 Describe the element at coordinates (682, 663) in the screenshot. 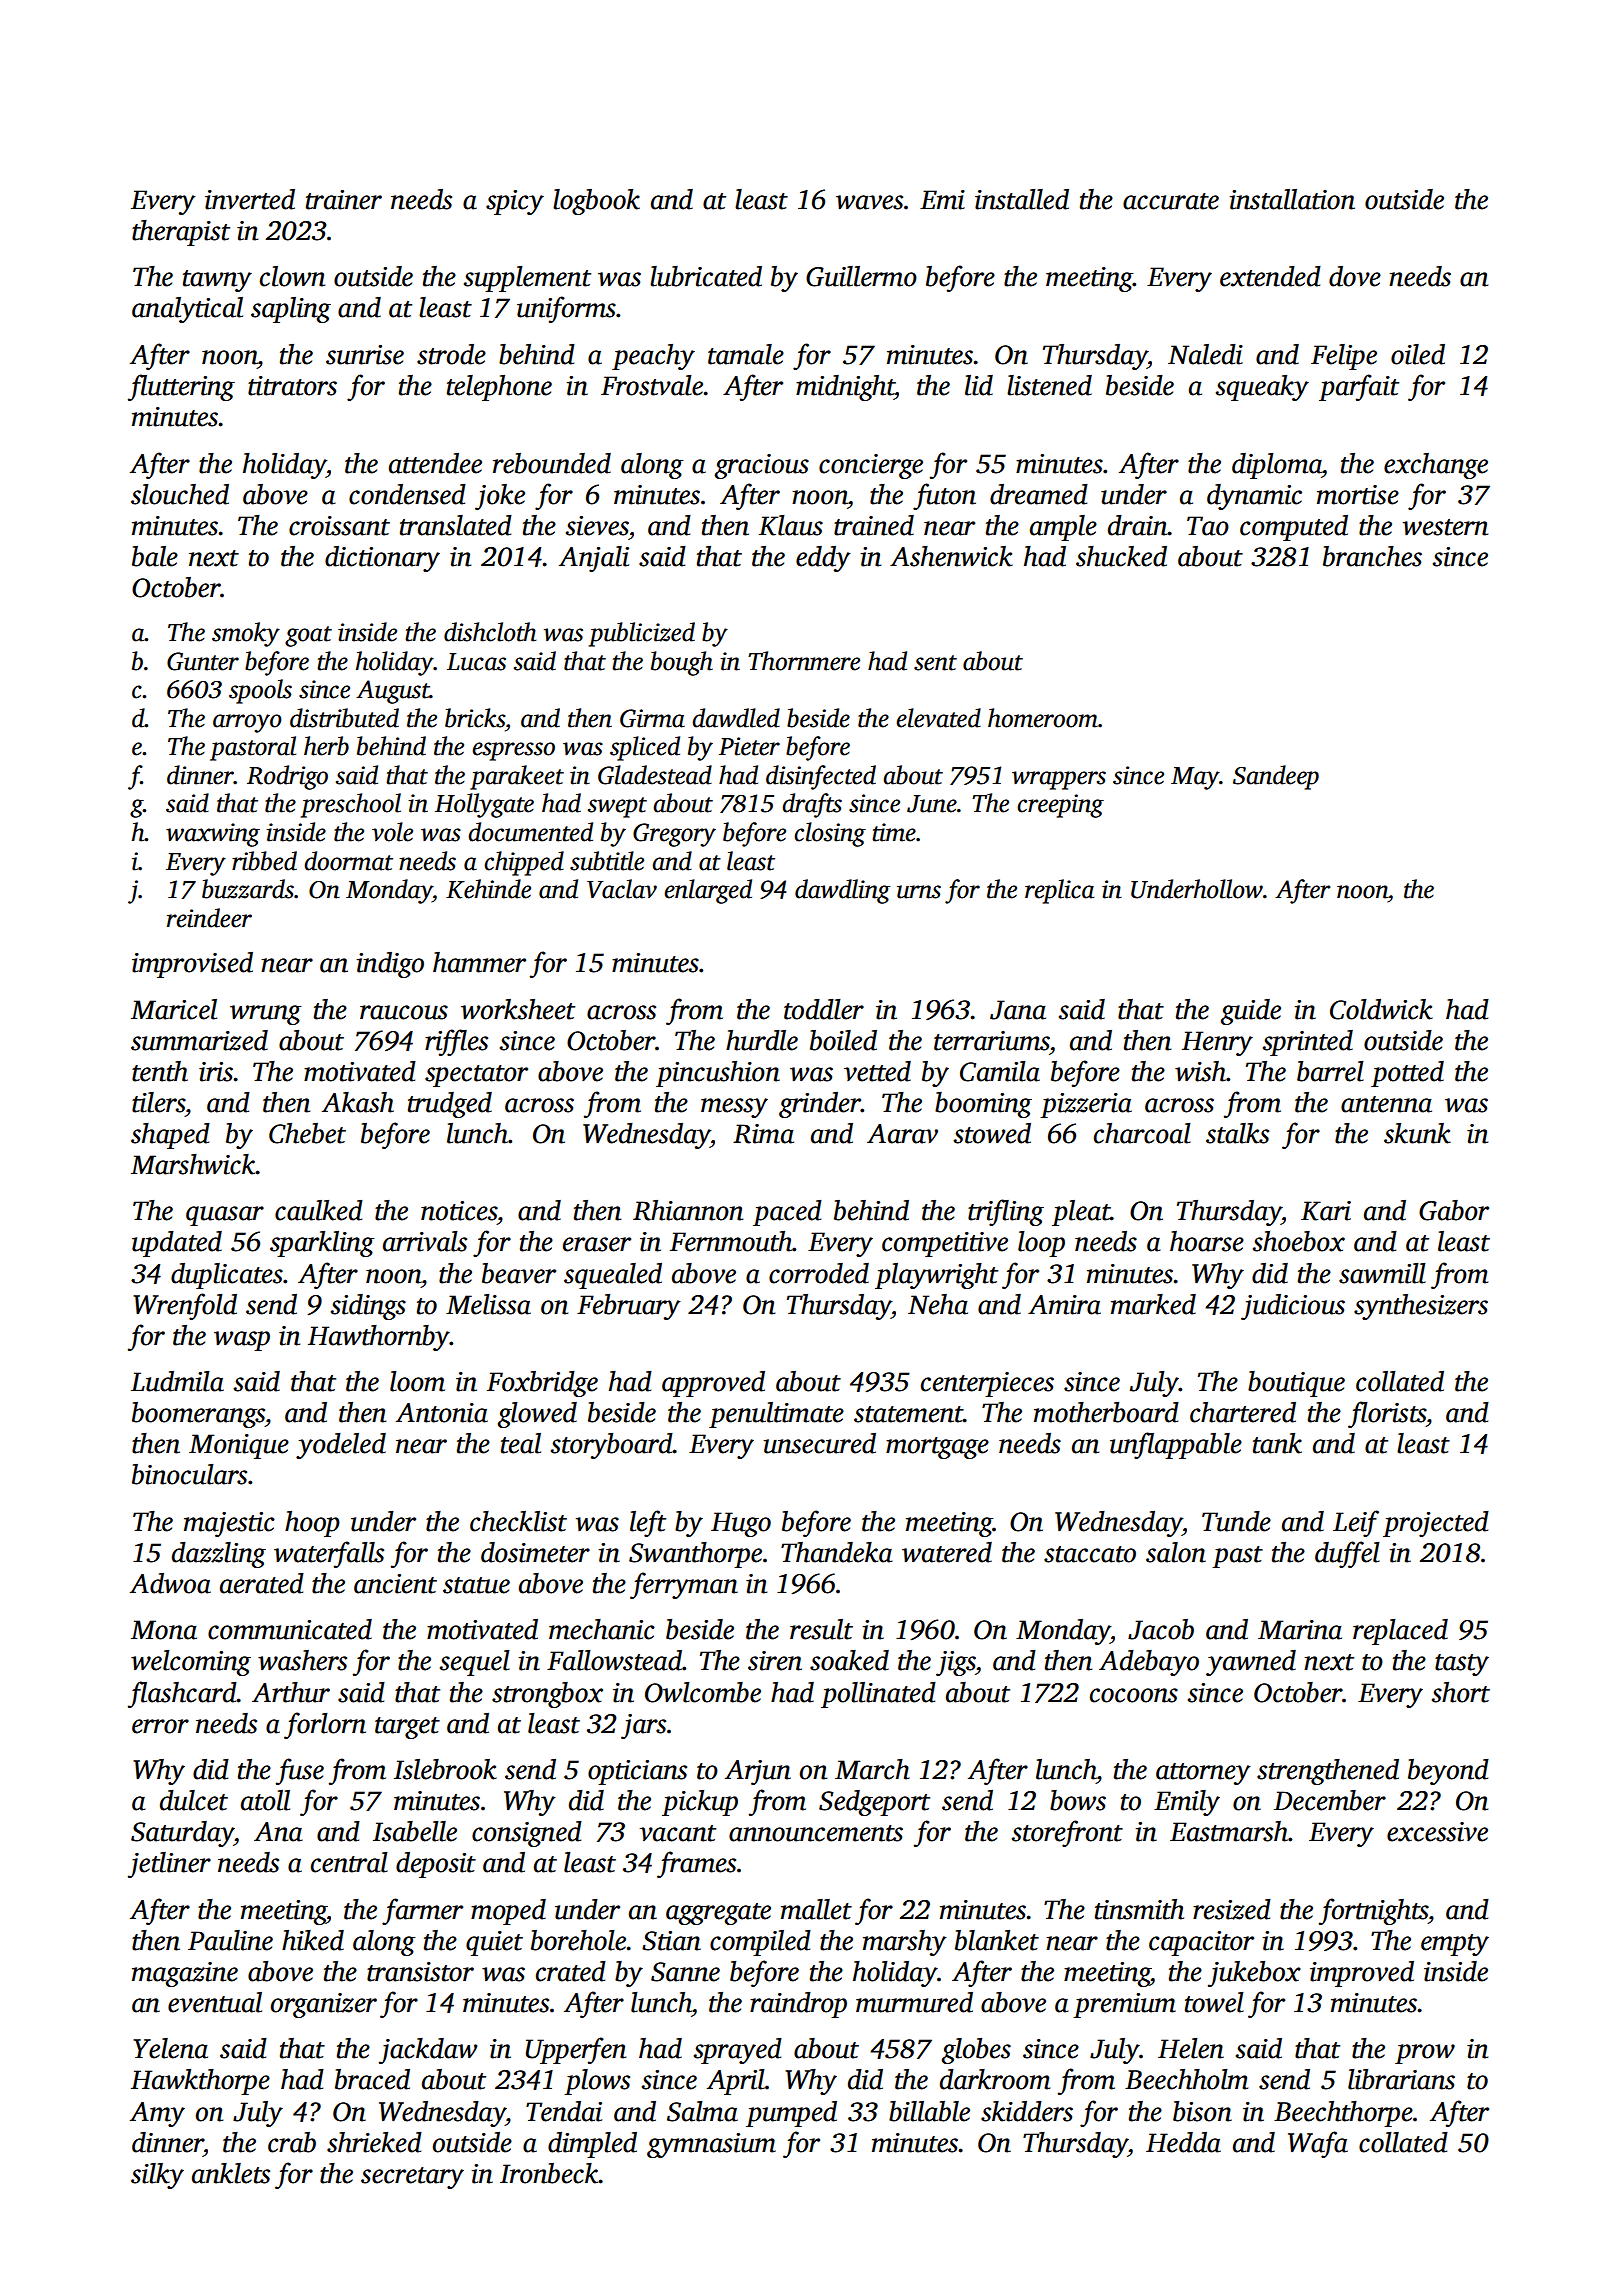

I see `bough` at that location.
